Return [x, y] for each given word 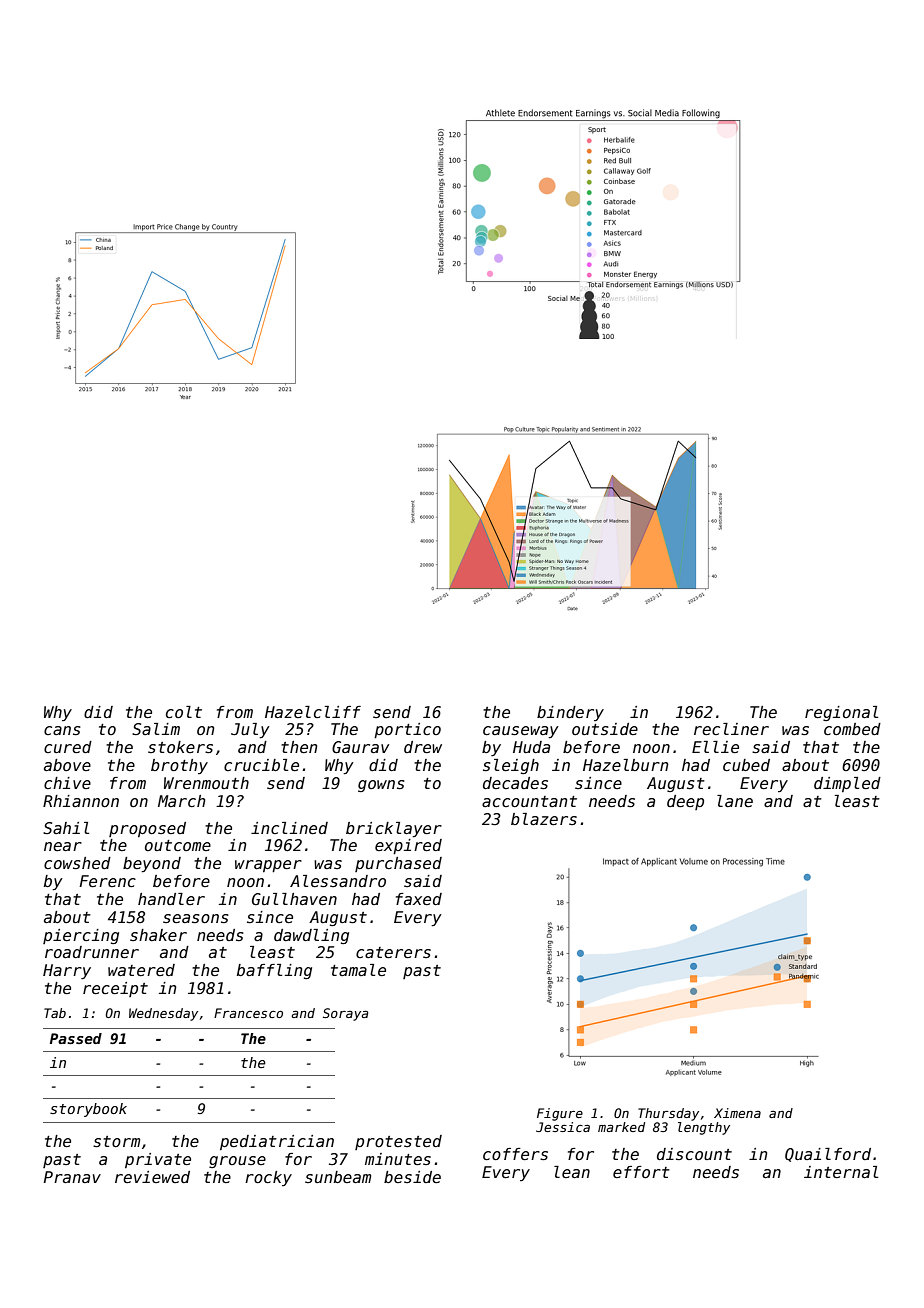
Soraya [345, 1014]
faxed [419, 899]
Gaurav [360, 747]
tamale [358, 970]
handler [171, 899]
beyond [152, 865]
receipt [115, 989]
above [67, 765]
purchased [398, 864]
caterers [393, 952]
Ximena [737, 1113]
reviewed [152, 1177]
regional [841, 713]
